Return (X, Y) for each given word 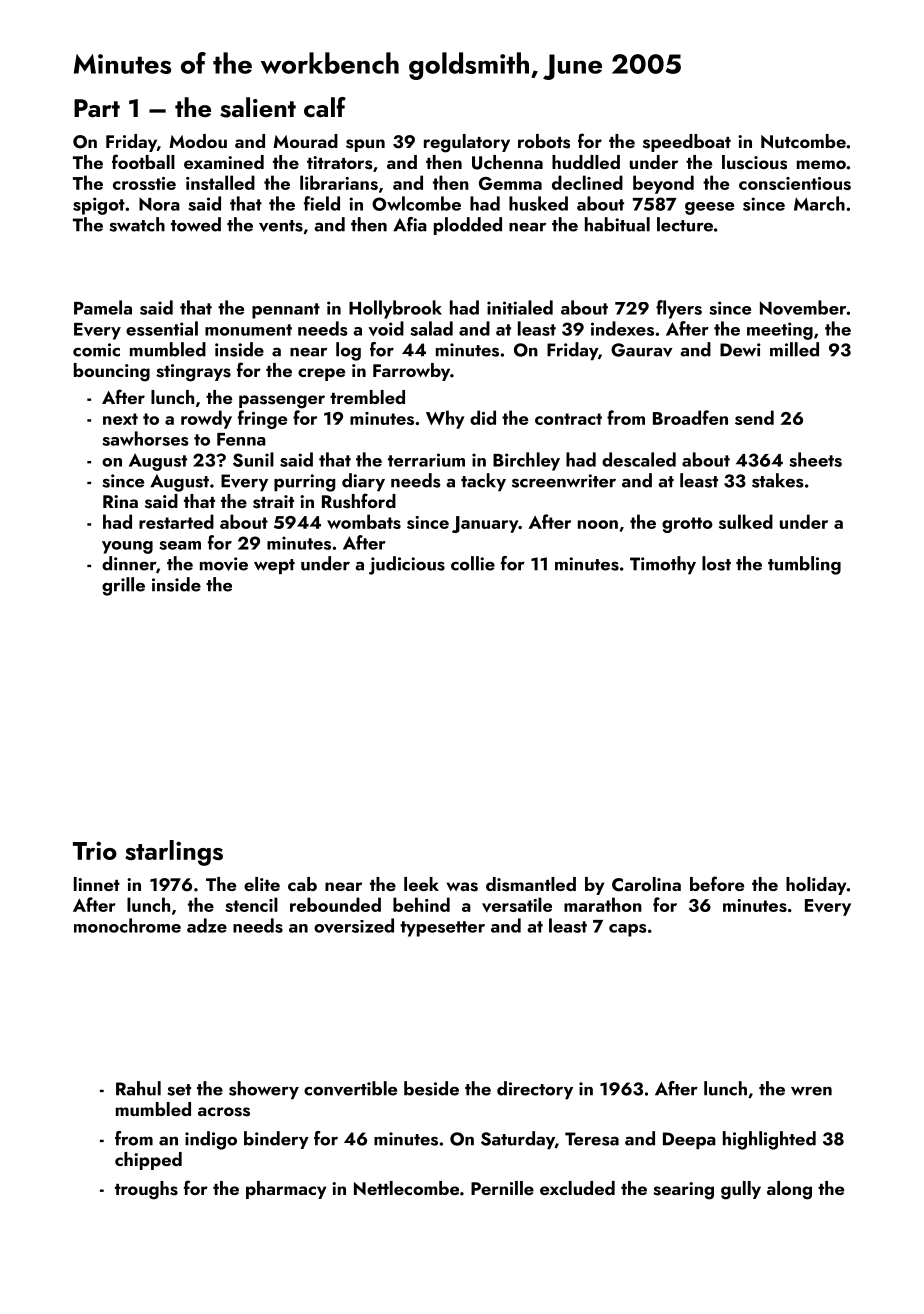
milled (794, 349)
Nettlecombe (406, 1188)
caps (628, 930)
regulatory (467, 143)
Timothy (663, 565)
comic (96, 350)
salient (258, 107)
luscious (754, 162)
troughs (146, 1190)
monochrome (127, 925)
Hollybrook (395, 309)
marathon (603, 904)
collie (473, 563)
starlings (174, 853)
